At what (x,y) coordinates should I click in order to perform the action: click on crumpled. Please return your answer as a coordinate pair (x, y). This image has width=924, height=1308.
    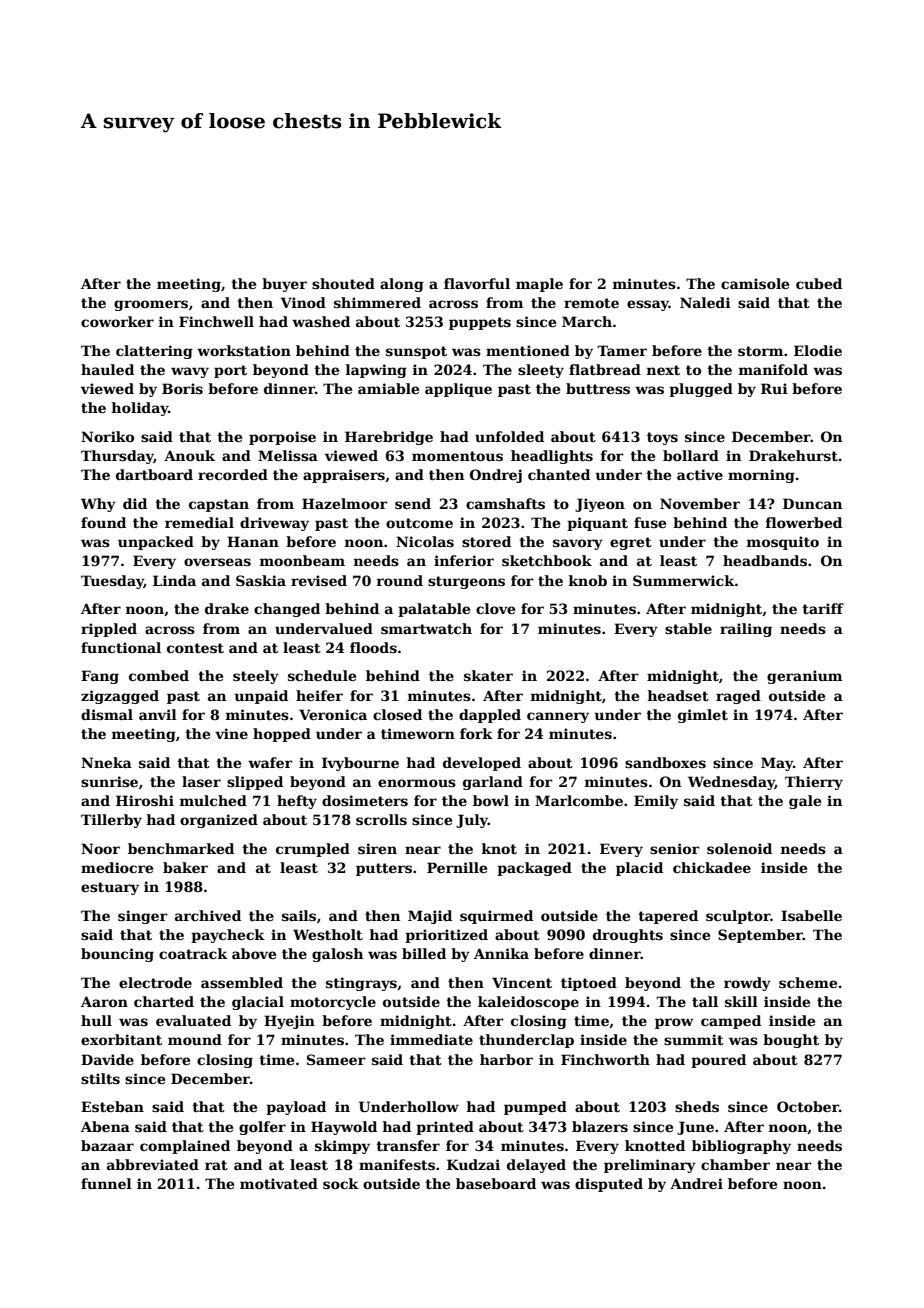
    Looking at the image, I should click on (313, 850).
